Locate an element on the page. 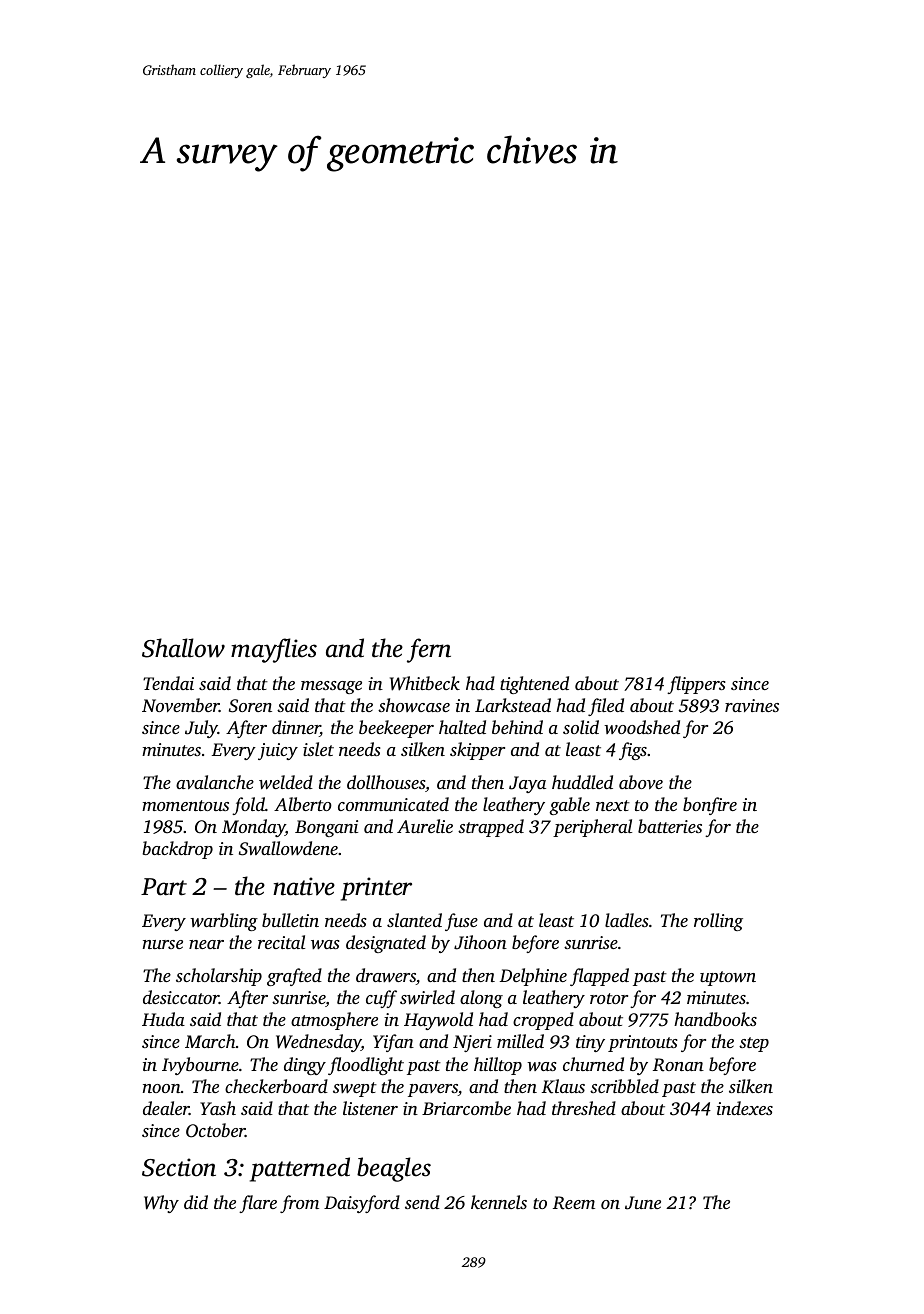  send is located at coordinates (422, 1202).
